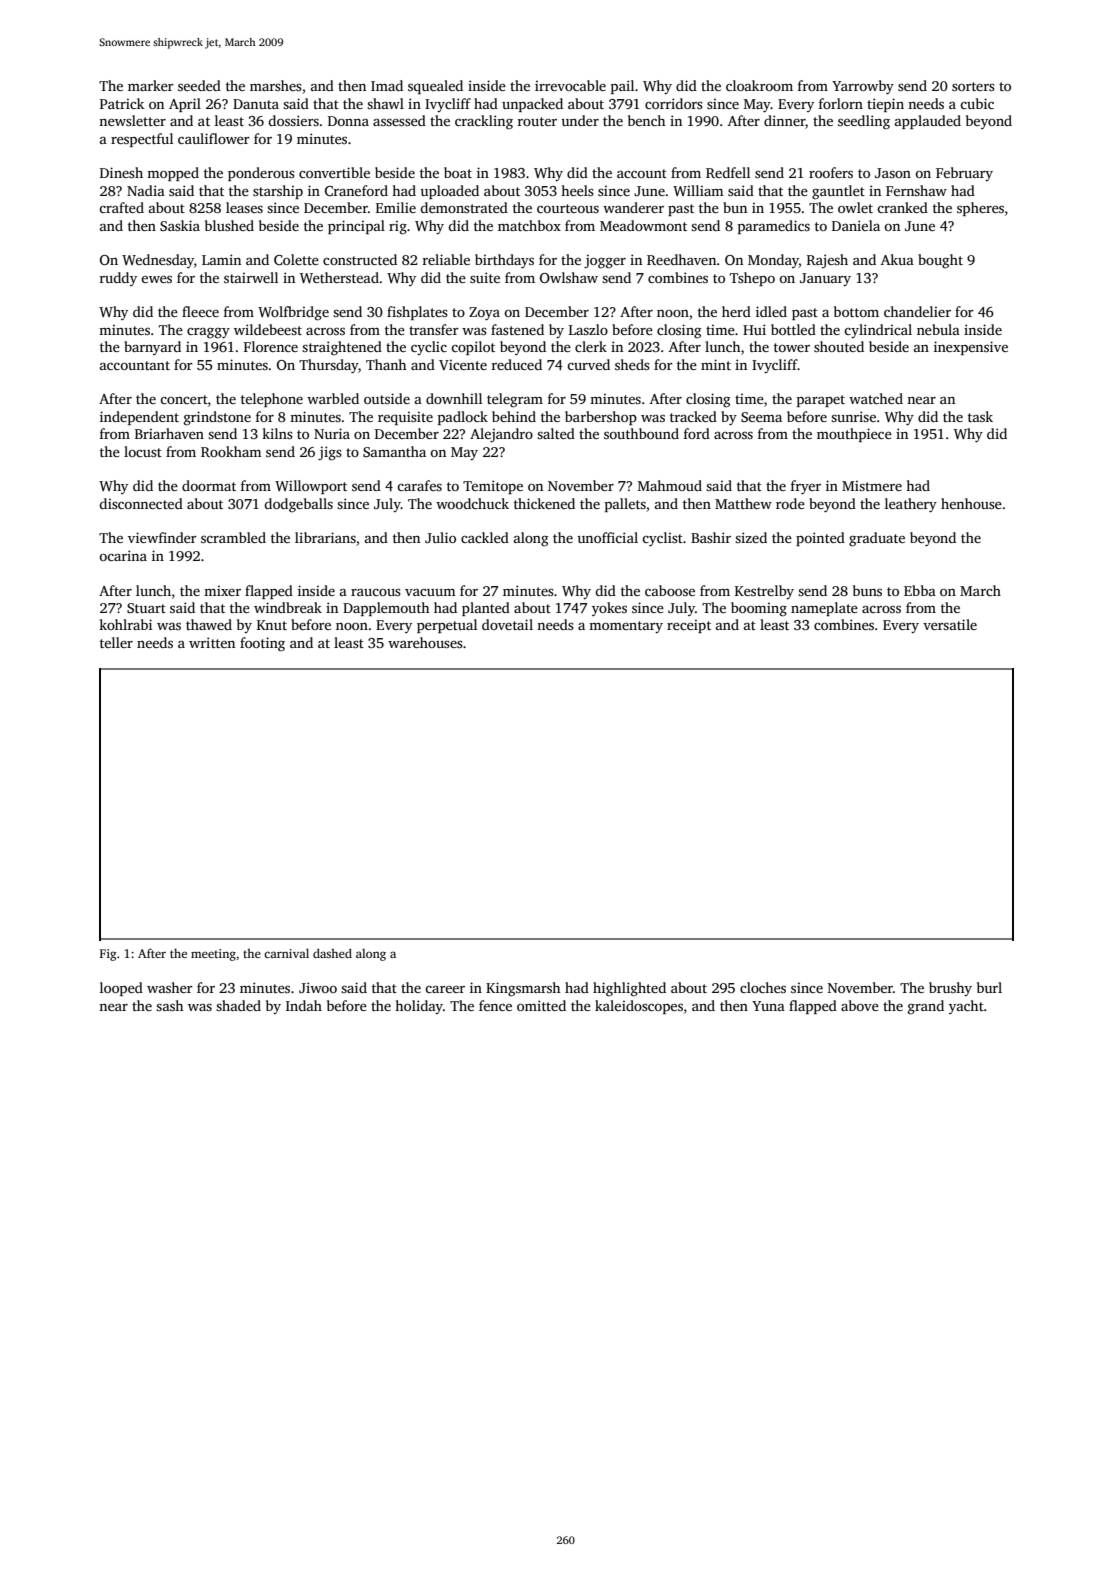 This screenshot has width=1113, height=1574. What do you see at coordinates (980, 416) in the screenshot?
I see `task` at bounding box center [980, 416].
